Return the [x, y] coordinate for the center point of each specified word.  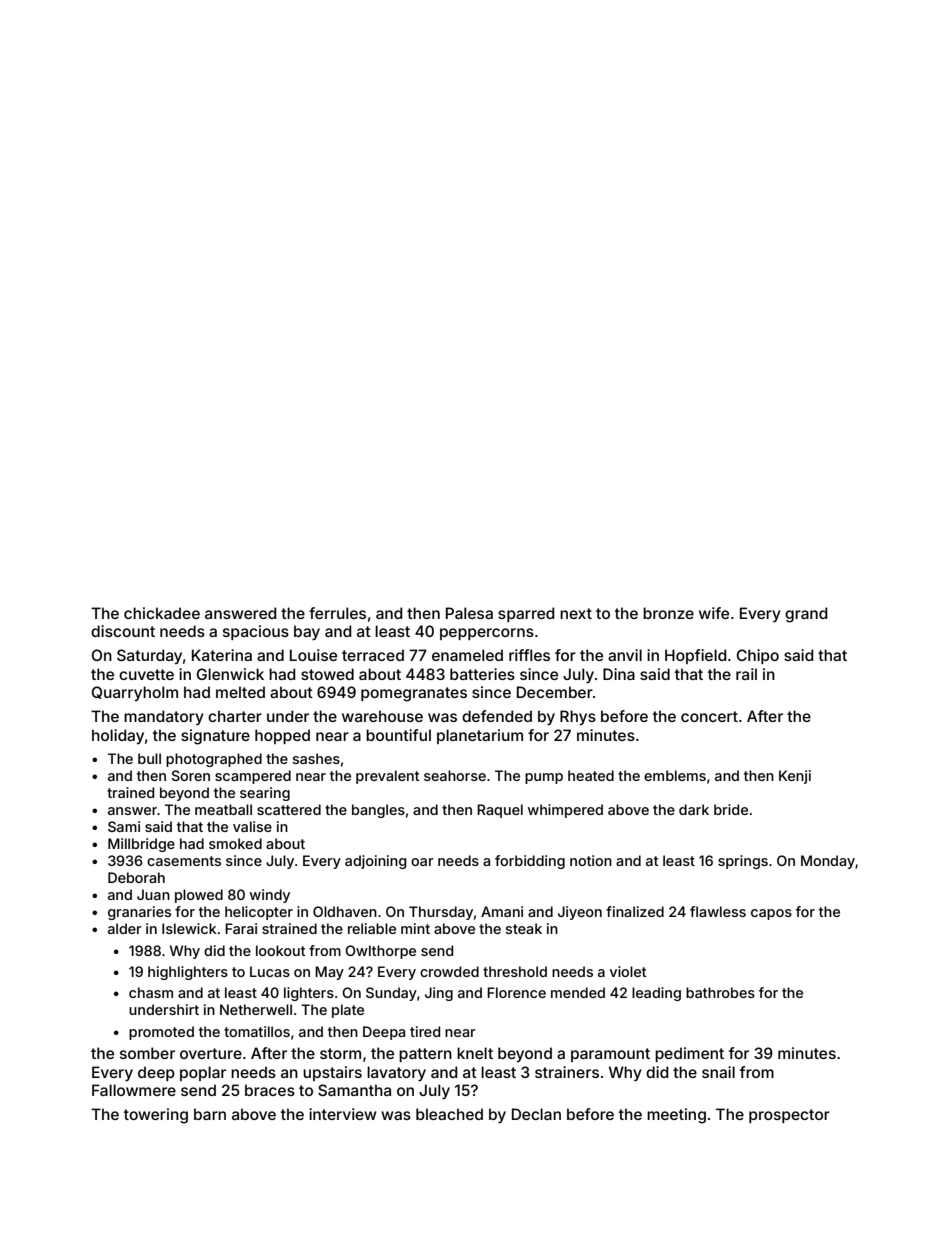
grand [806, 615]
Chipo [758, 656]
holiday [118, 736]
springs [743, 862]
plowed [199, 896]
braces [270, 1090]
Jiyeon [580, 913]
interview [343, 1114]
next [576, 613]
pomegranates [414, 694]
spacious [256, 632]
